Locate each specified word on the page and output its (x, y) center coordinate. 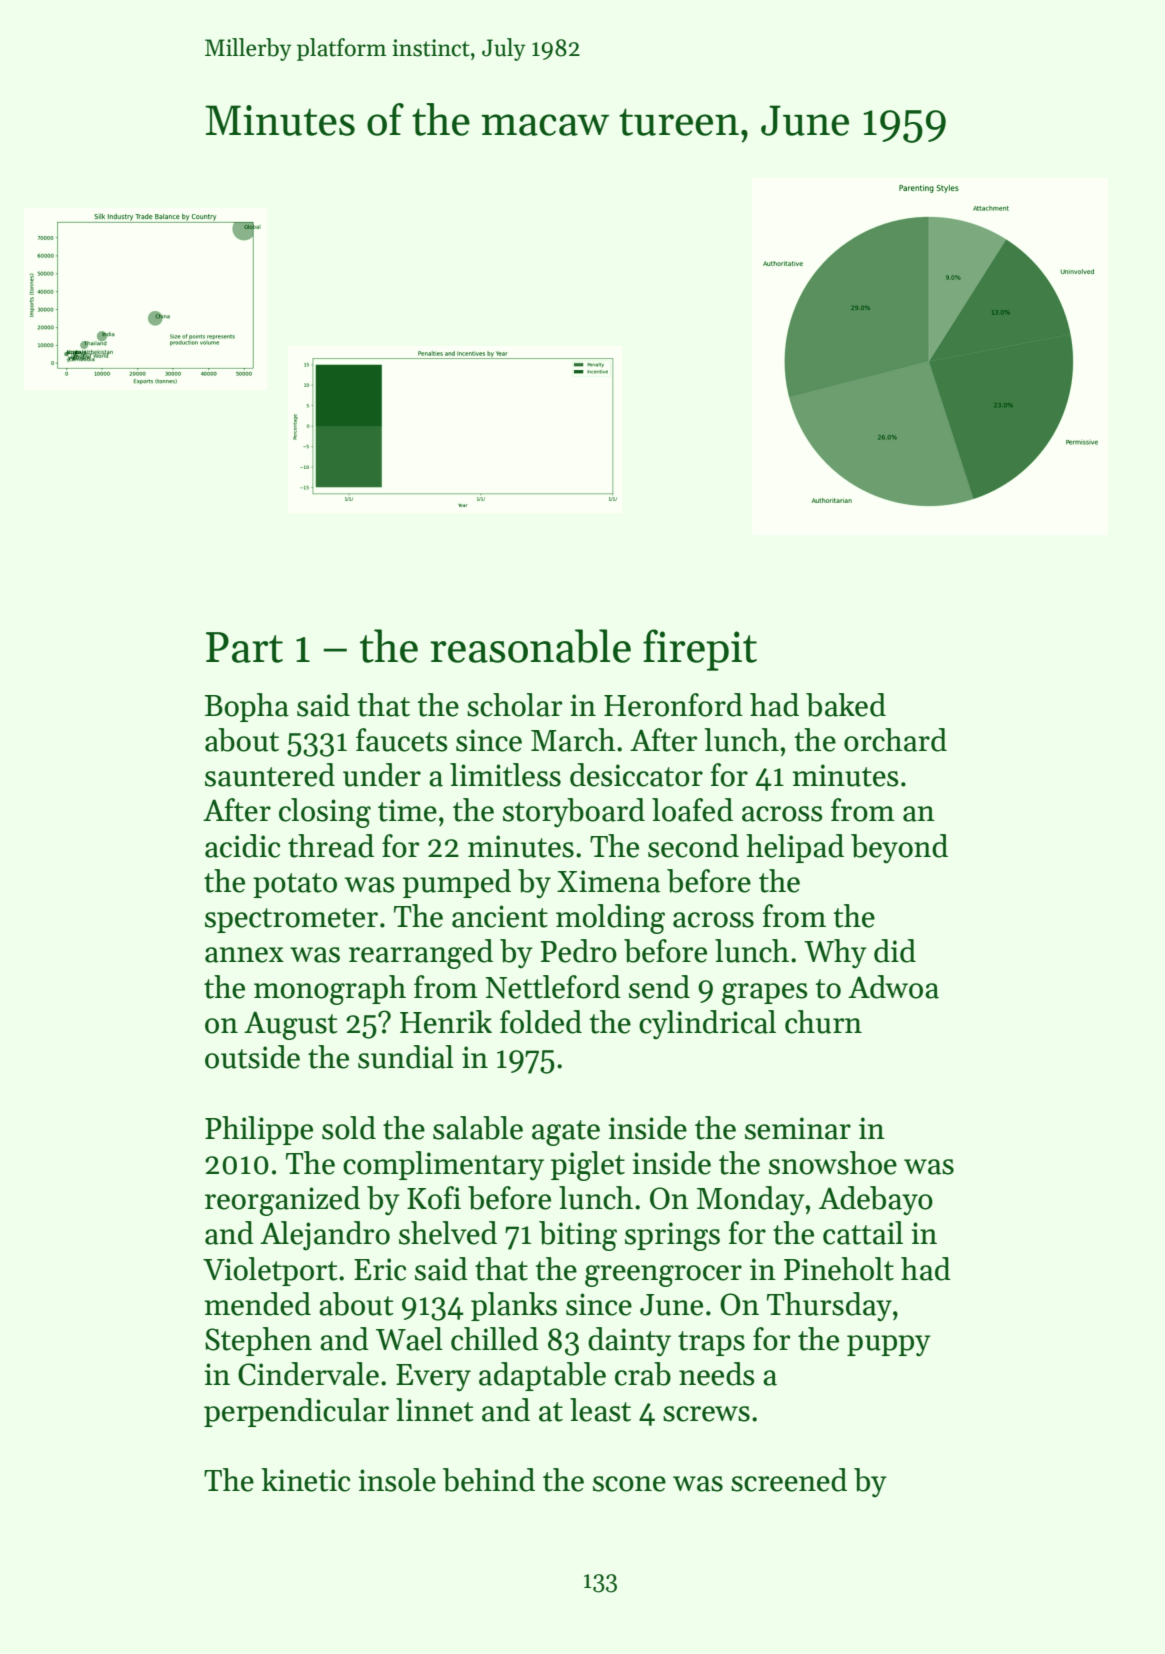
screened (789, 1480)
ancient (500, 916)
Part (244, 647)
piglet (588, 1166)
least (600, 1410)
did (895, 951)
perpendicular (296, 1412)
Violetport (270, 1271)
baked (846, 705)
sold (349, 1128)
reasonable (530, 646)
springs (672, 1236)
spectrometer (291, 920)
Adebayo (876, 1201)
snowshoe (833, 1163)
